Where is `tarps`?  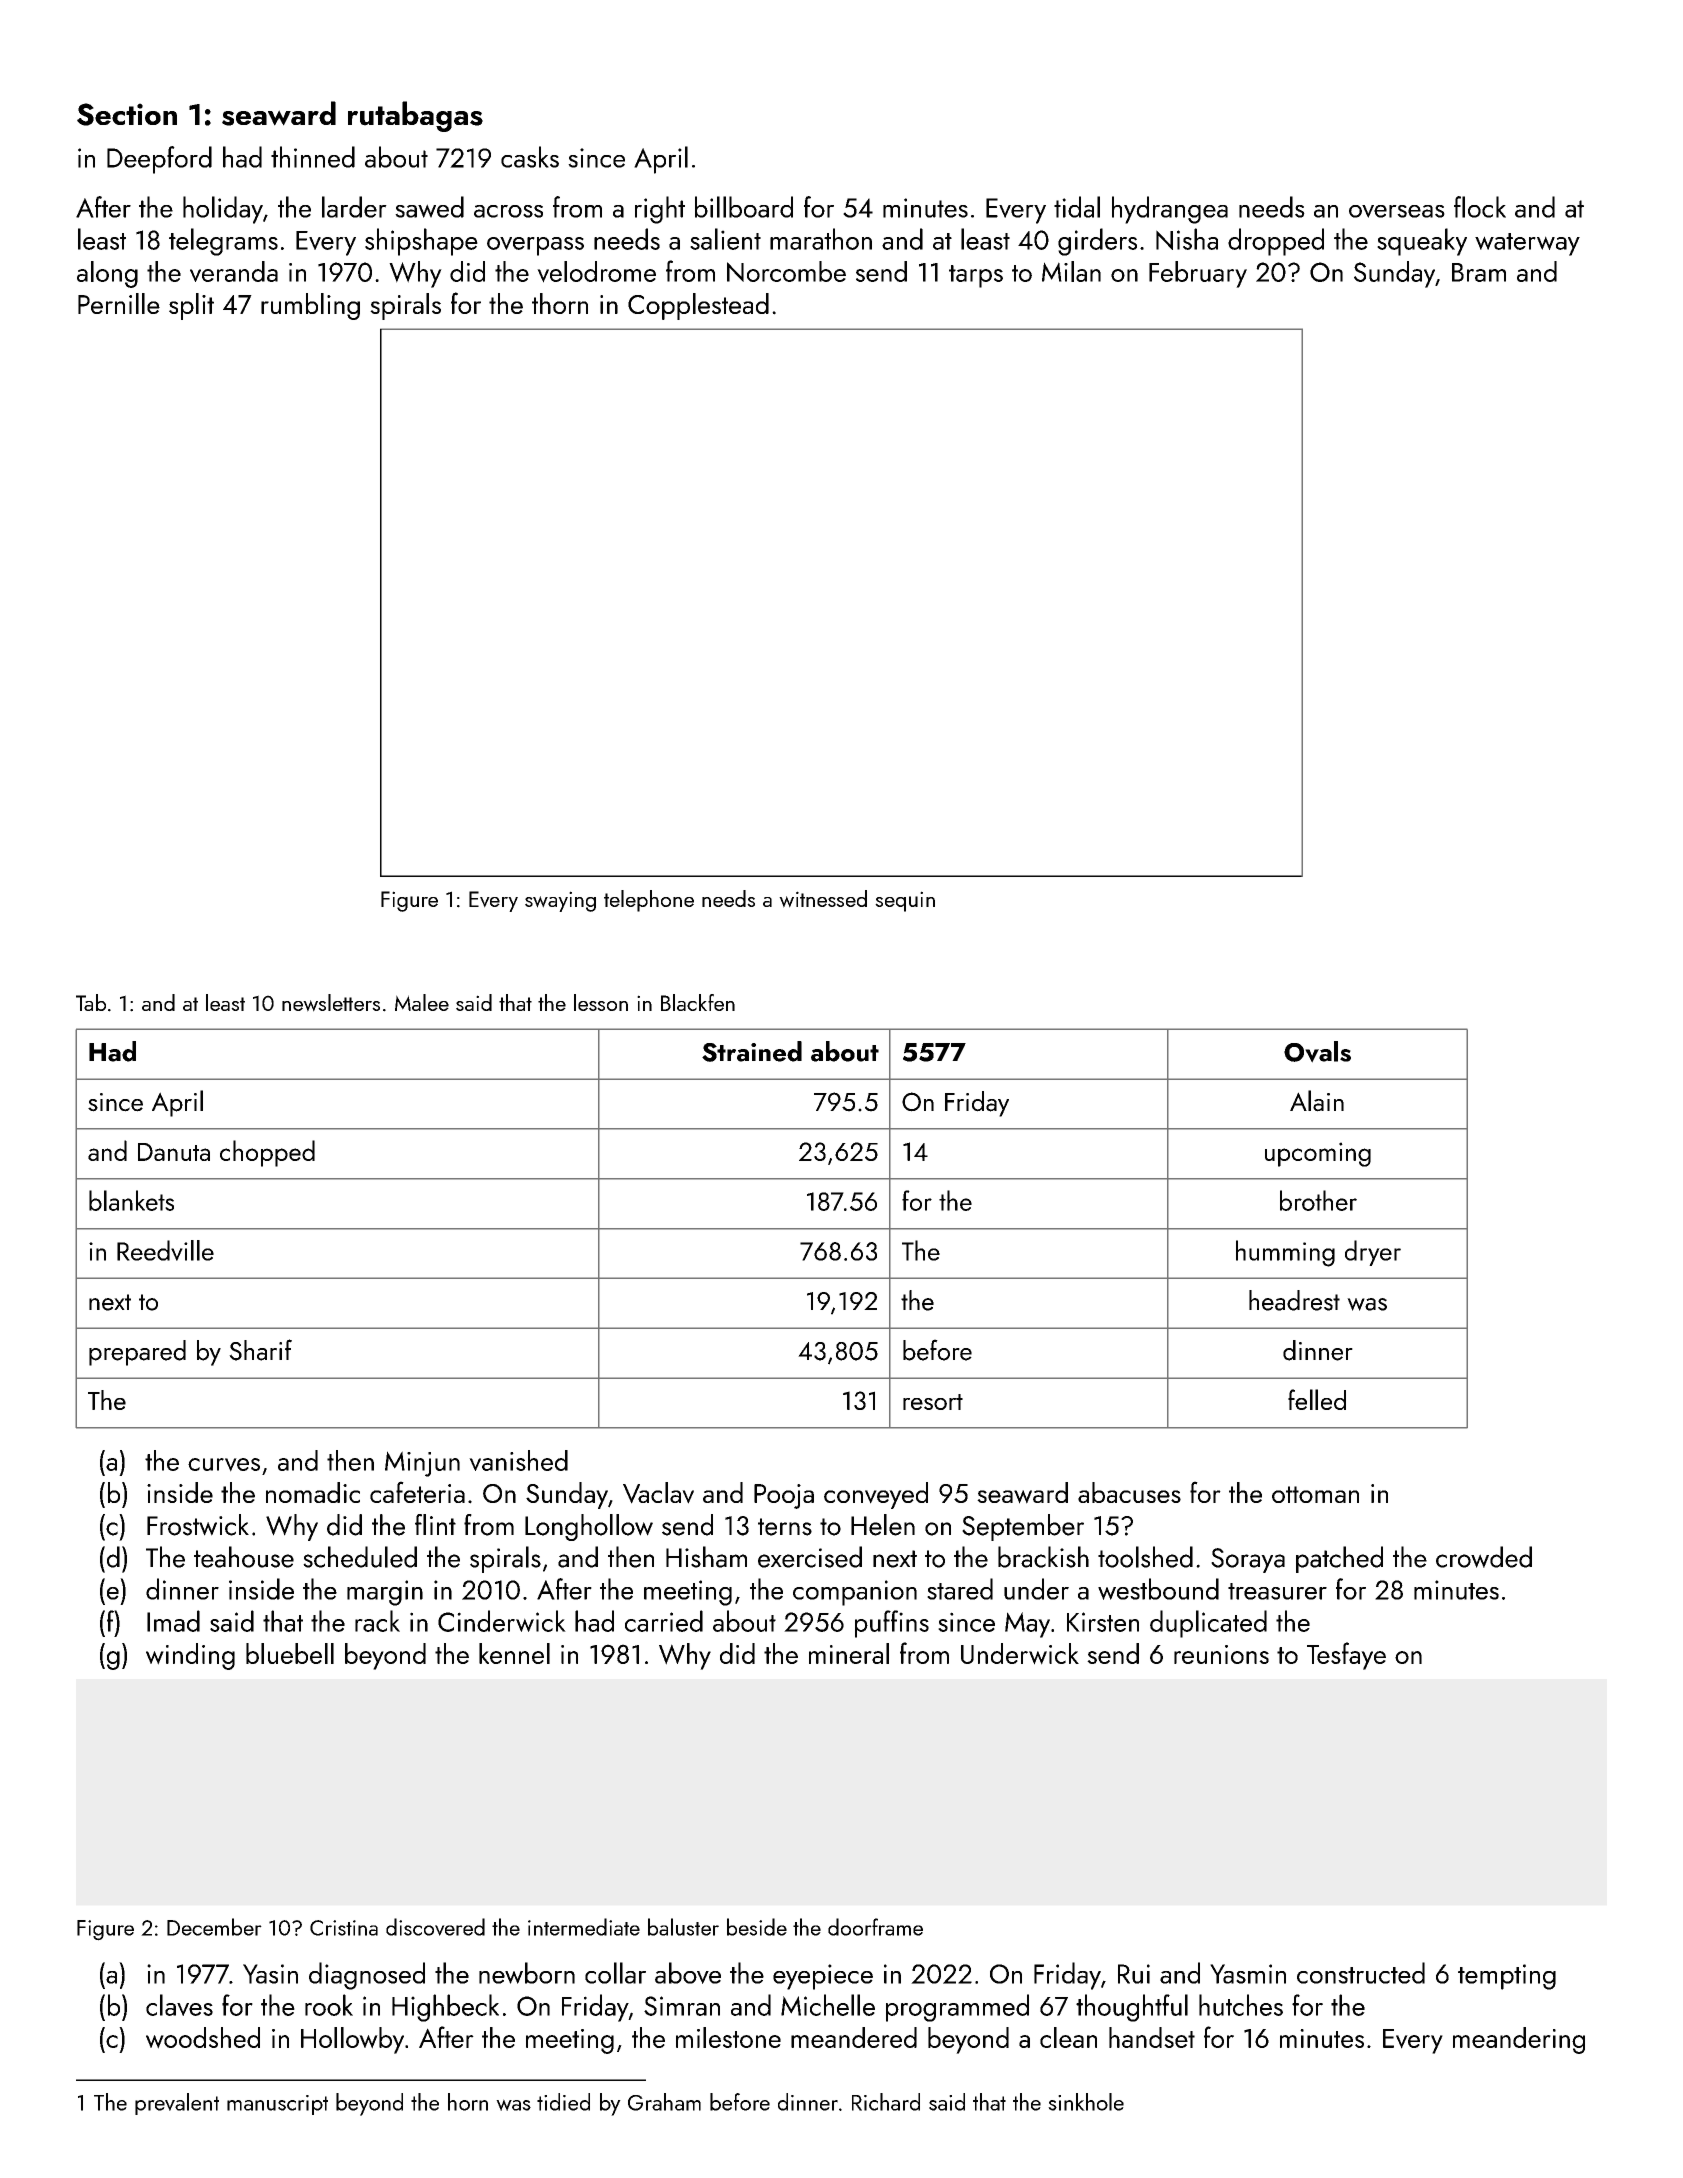 tarps is located at coordinates (976, 276).
